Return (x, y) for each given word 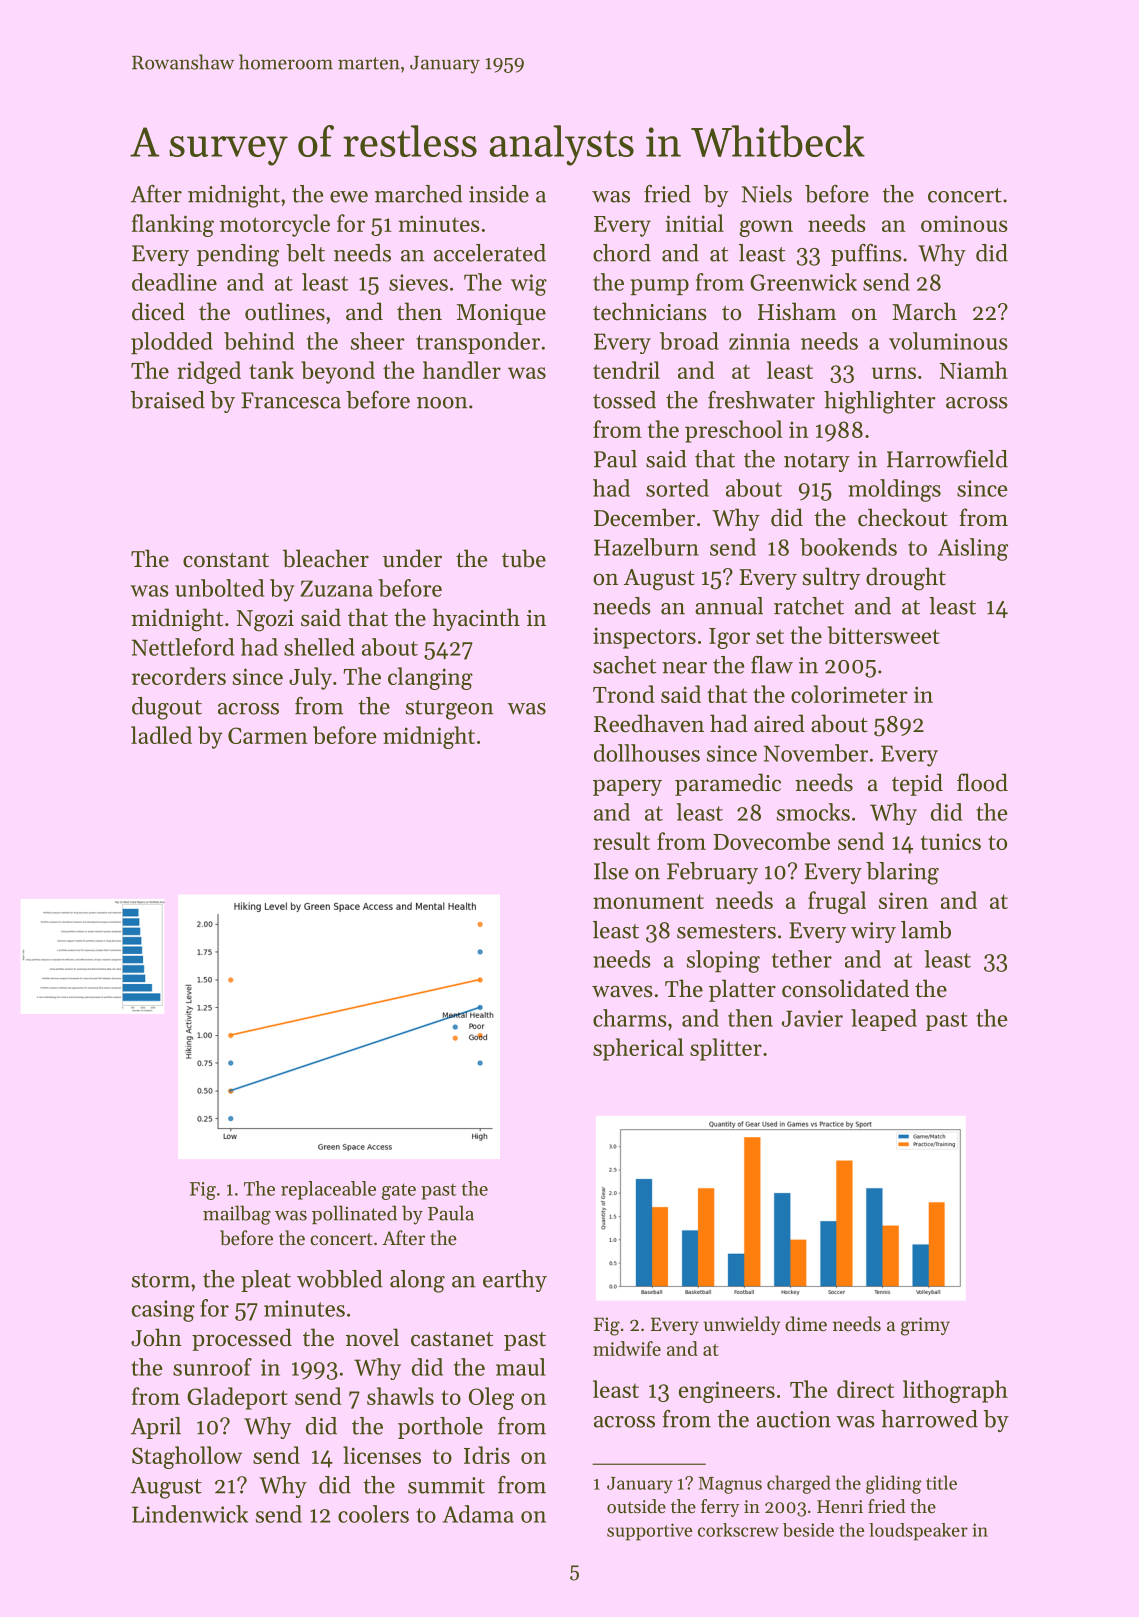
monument (648, 901)
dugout (167, 708)
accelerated (490, 253)
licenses (382, 1455)
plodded (172, 343)
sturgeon (450, 710)
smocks (813, 812)
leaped (884, 1020)
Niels (767, 194)
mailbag (237, 1215)
